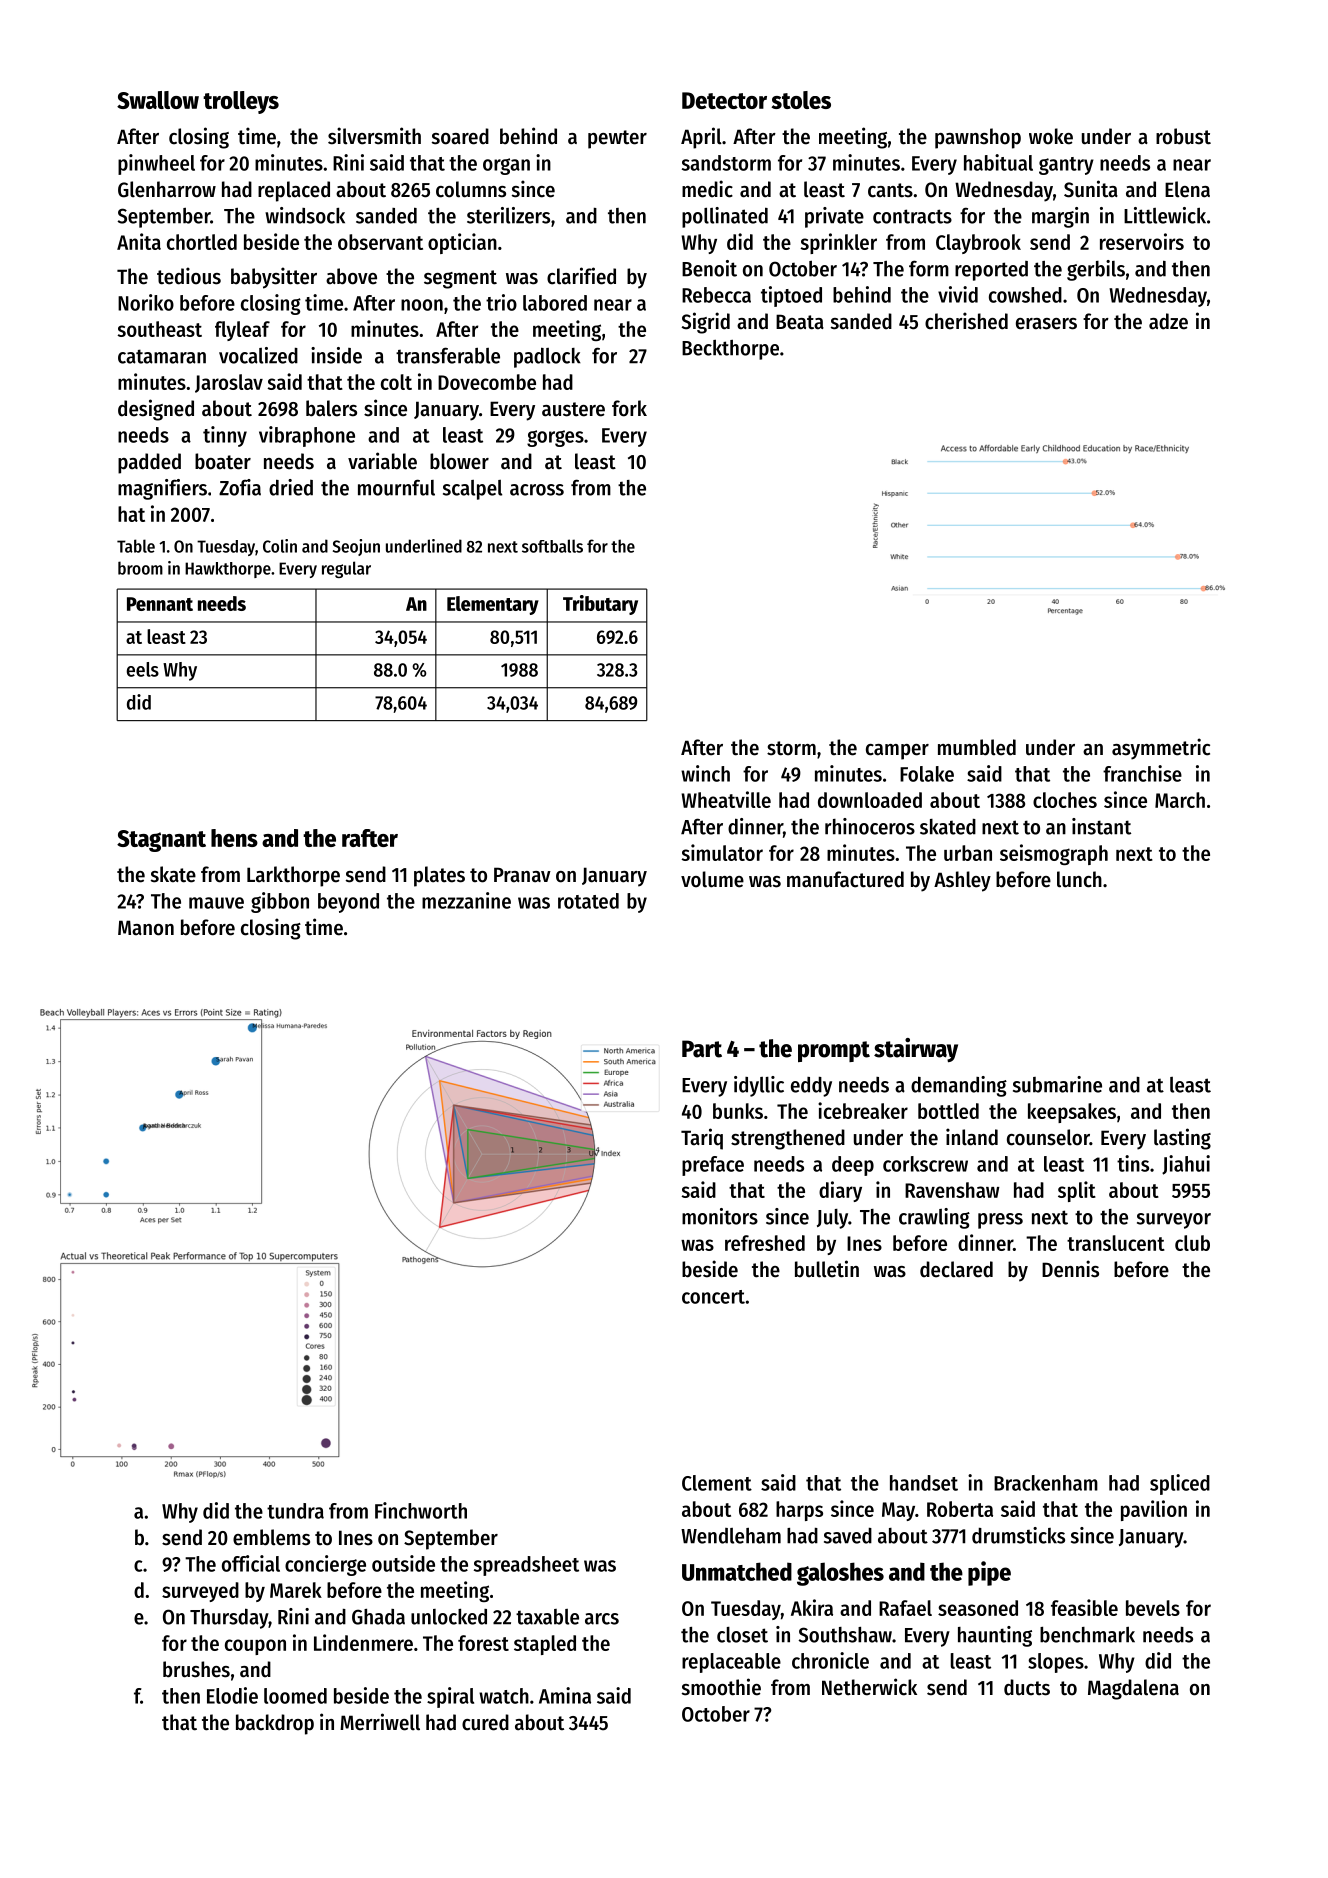  Describe the element at coordinates (801, 100) in the screenshot. I see `stoles` at that location.
